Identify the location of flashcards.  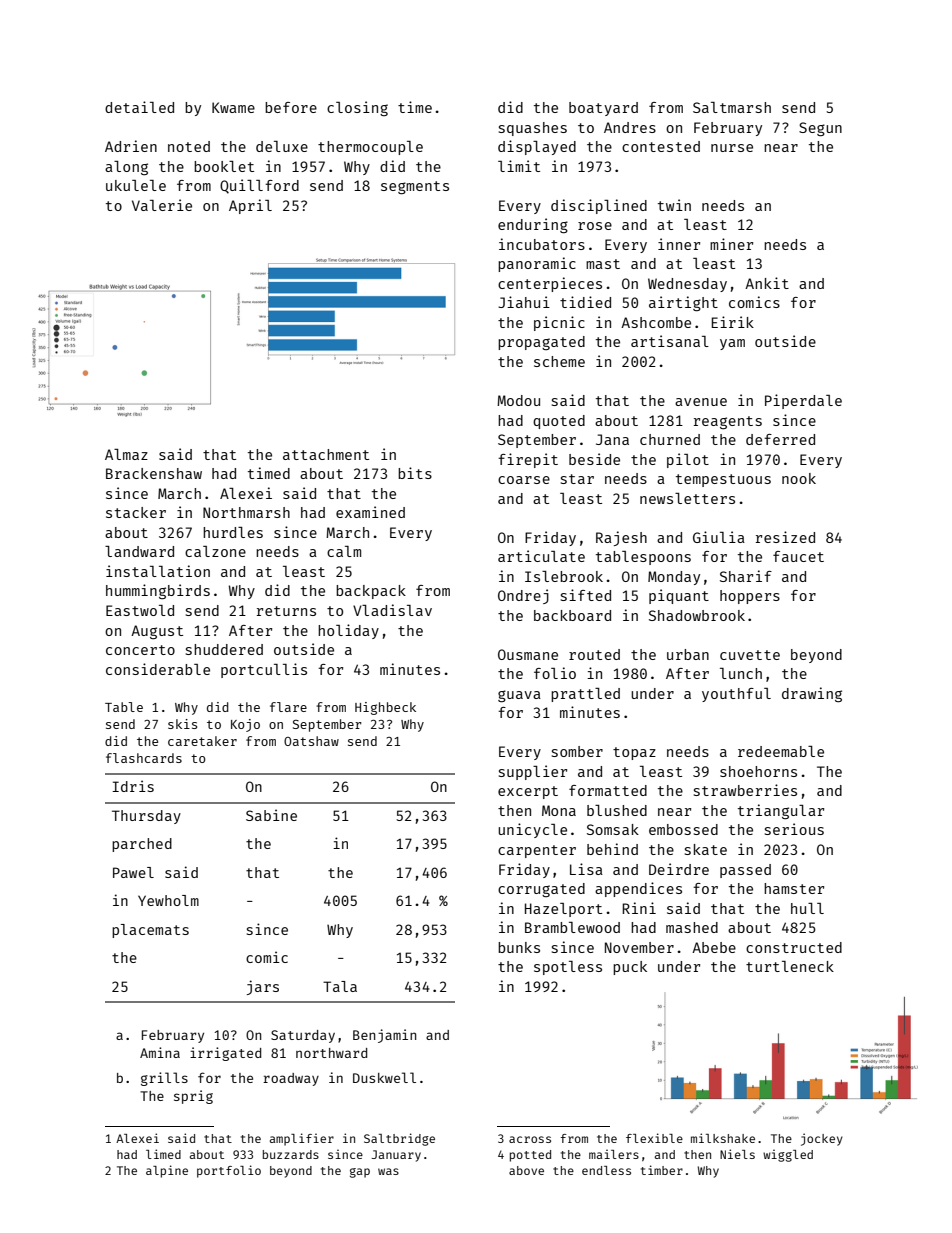
(144, 758).
